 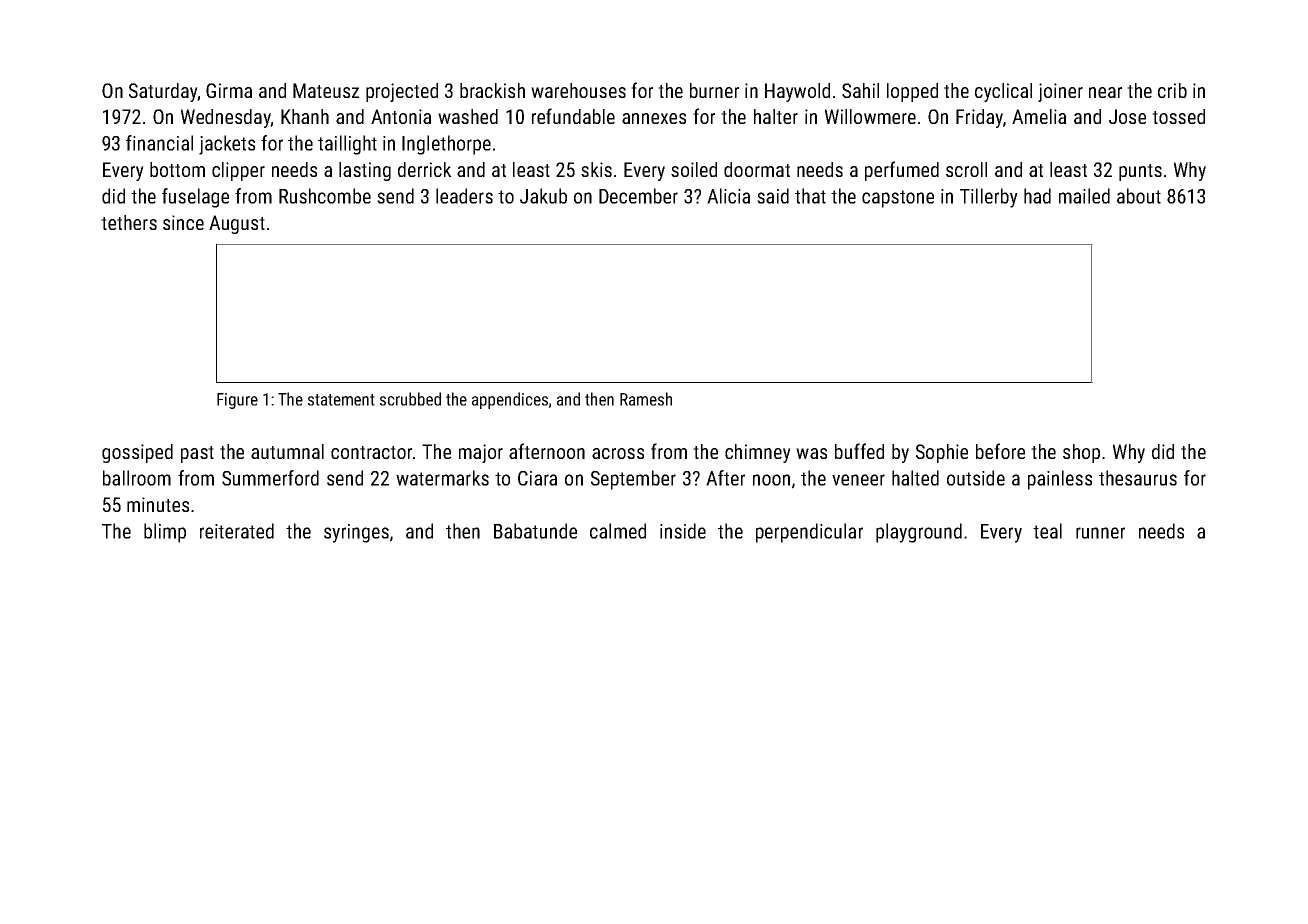 What do you see at coordinates (942, 453) in the screenshot?
I see `Sophie` at bounding box center [942, 453].
